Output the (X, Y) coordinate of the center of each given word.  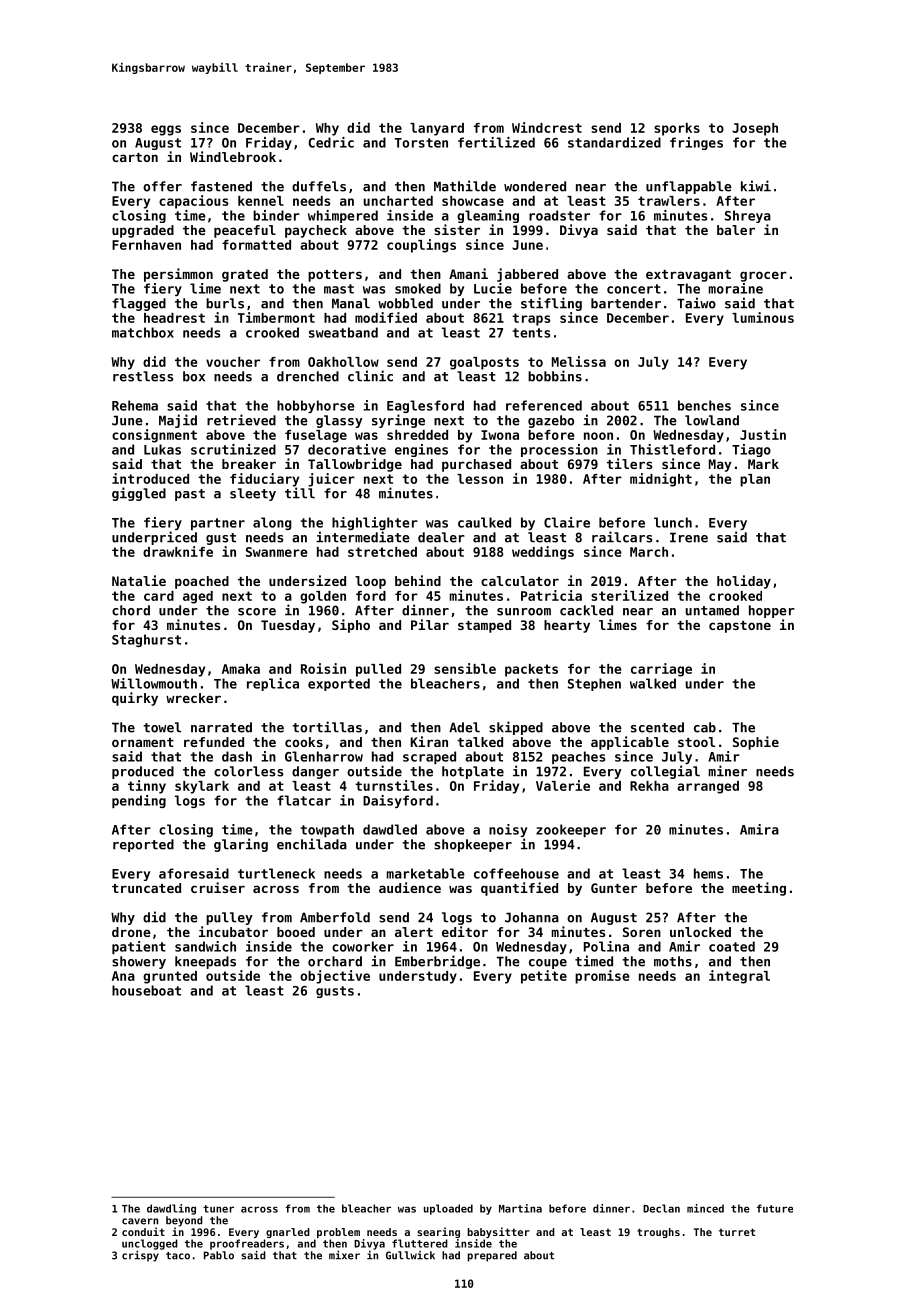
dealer (441, 537)
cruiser (218, 887)
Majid (178, 421)
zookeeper (571, 830)
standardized (614, 142)
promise (602, 977)
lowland (712, 420)
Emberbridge (437, 962)
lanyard (437, 129)
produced (143, 772)
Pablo (219, 1255)
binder (276, 215)
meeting (759, 889)
